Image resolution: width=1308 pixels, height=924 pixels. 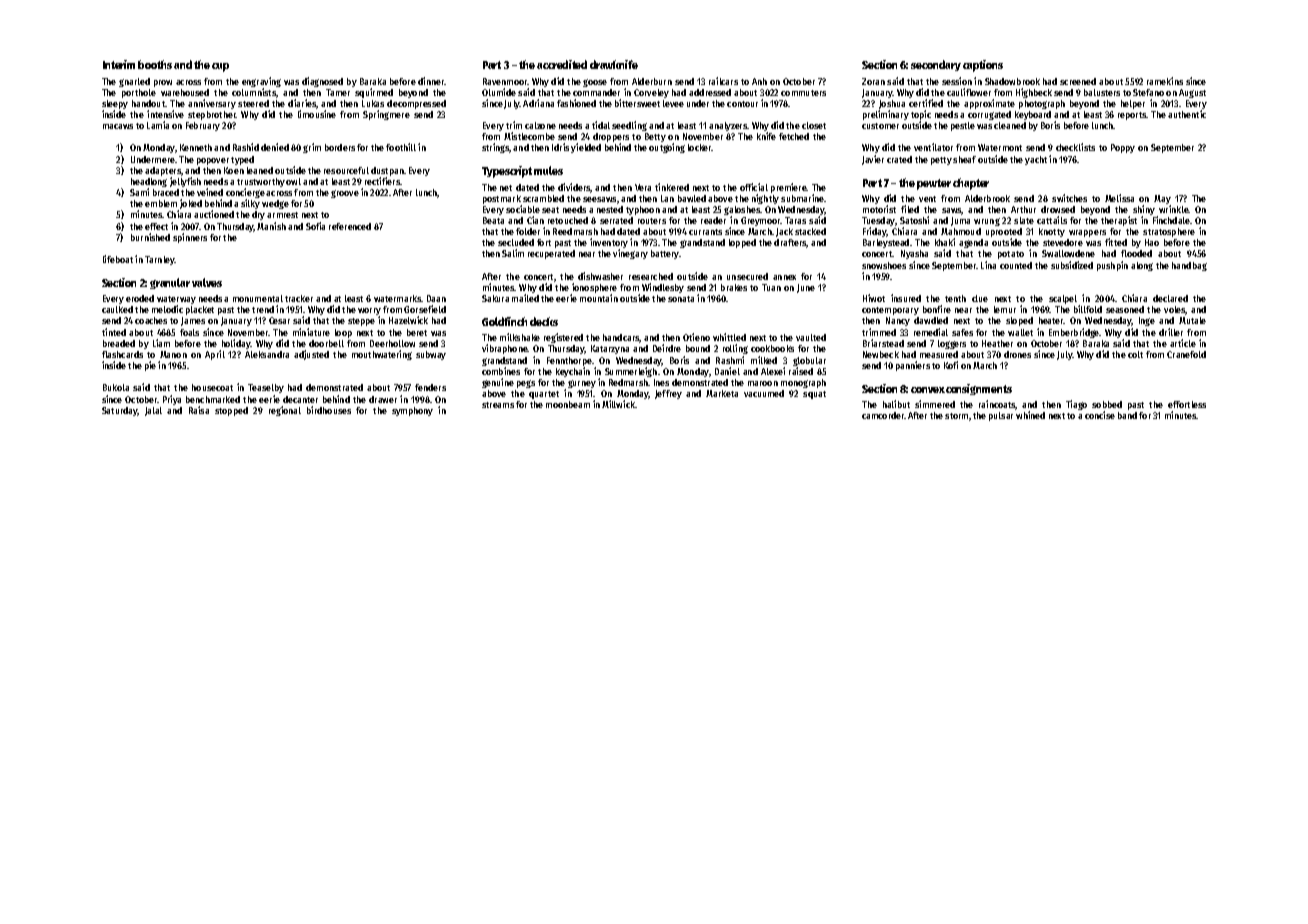 I want to click on sonata, so click(x=681, y=299).
